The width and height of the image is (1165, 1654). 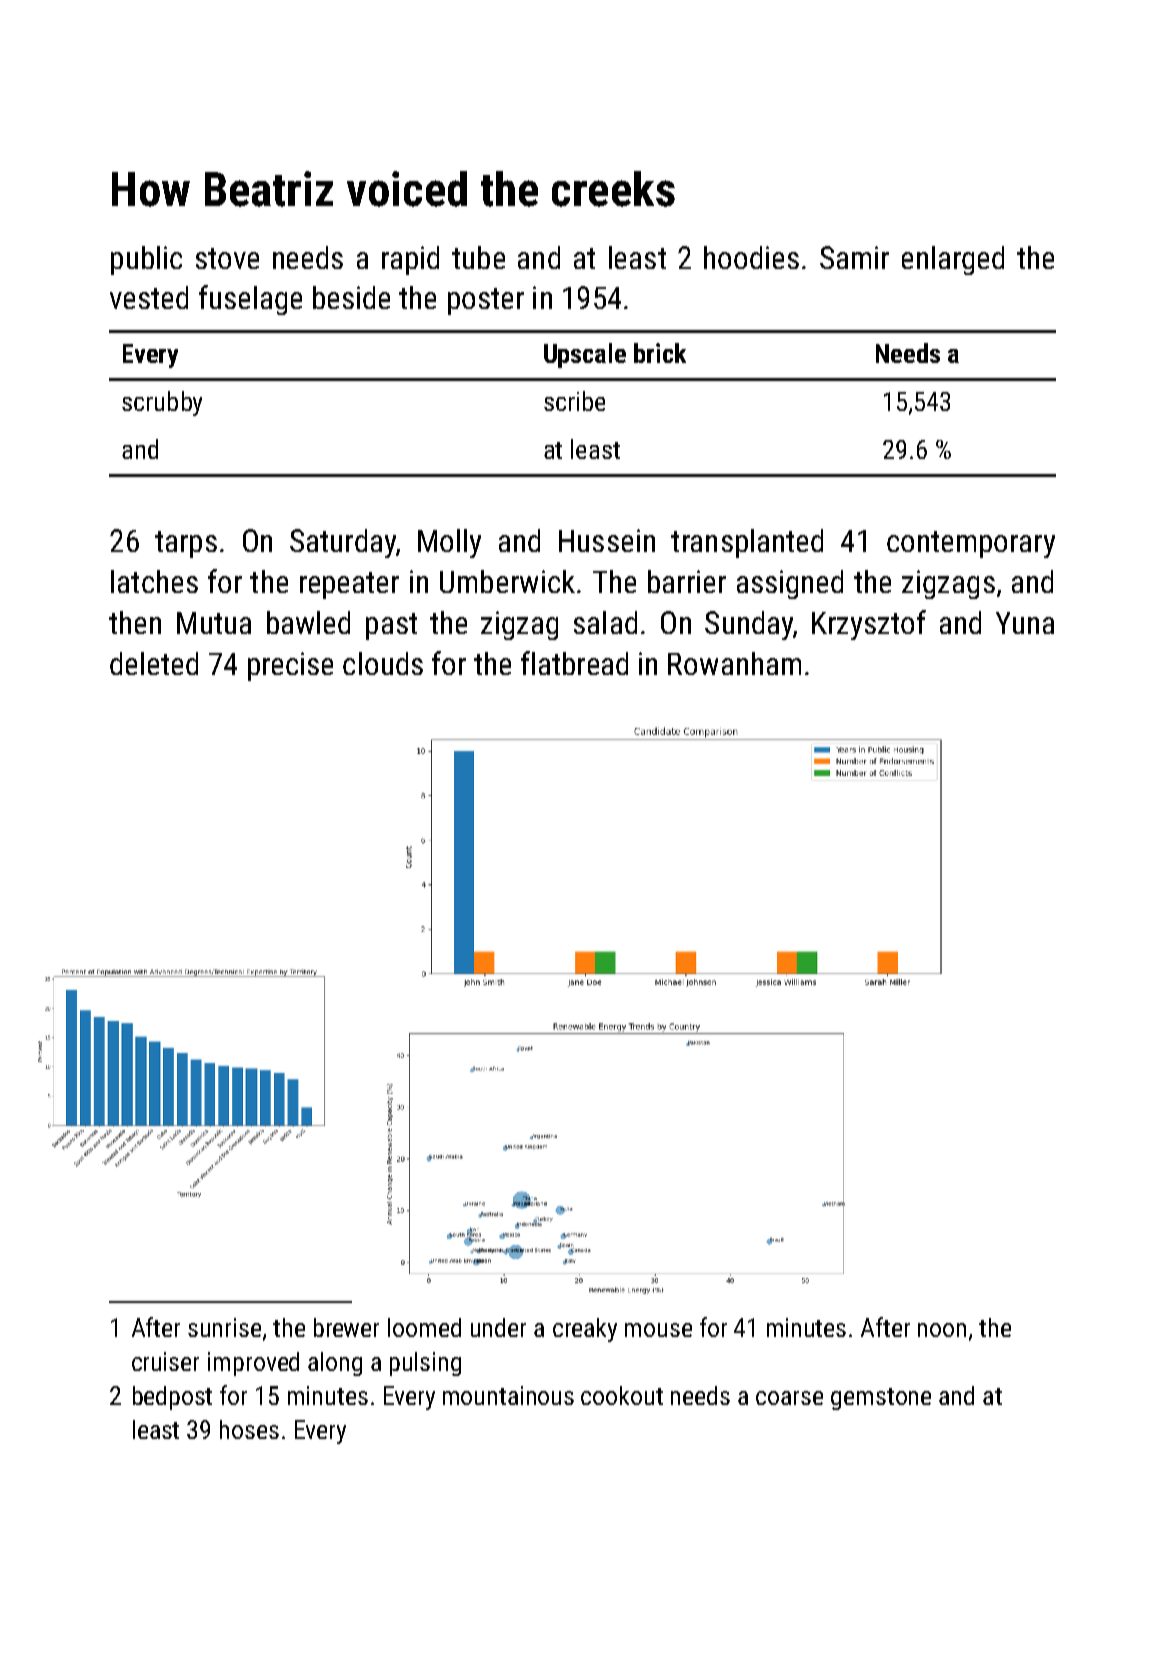 I want to click on brewer, so click(x=346, y=1327).
